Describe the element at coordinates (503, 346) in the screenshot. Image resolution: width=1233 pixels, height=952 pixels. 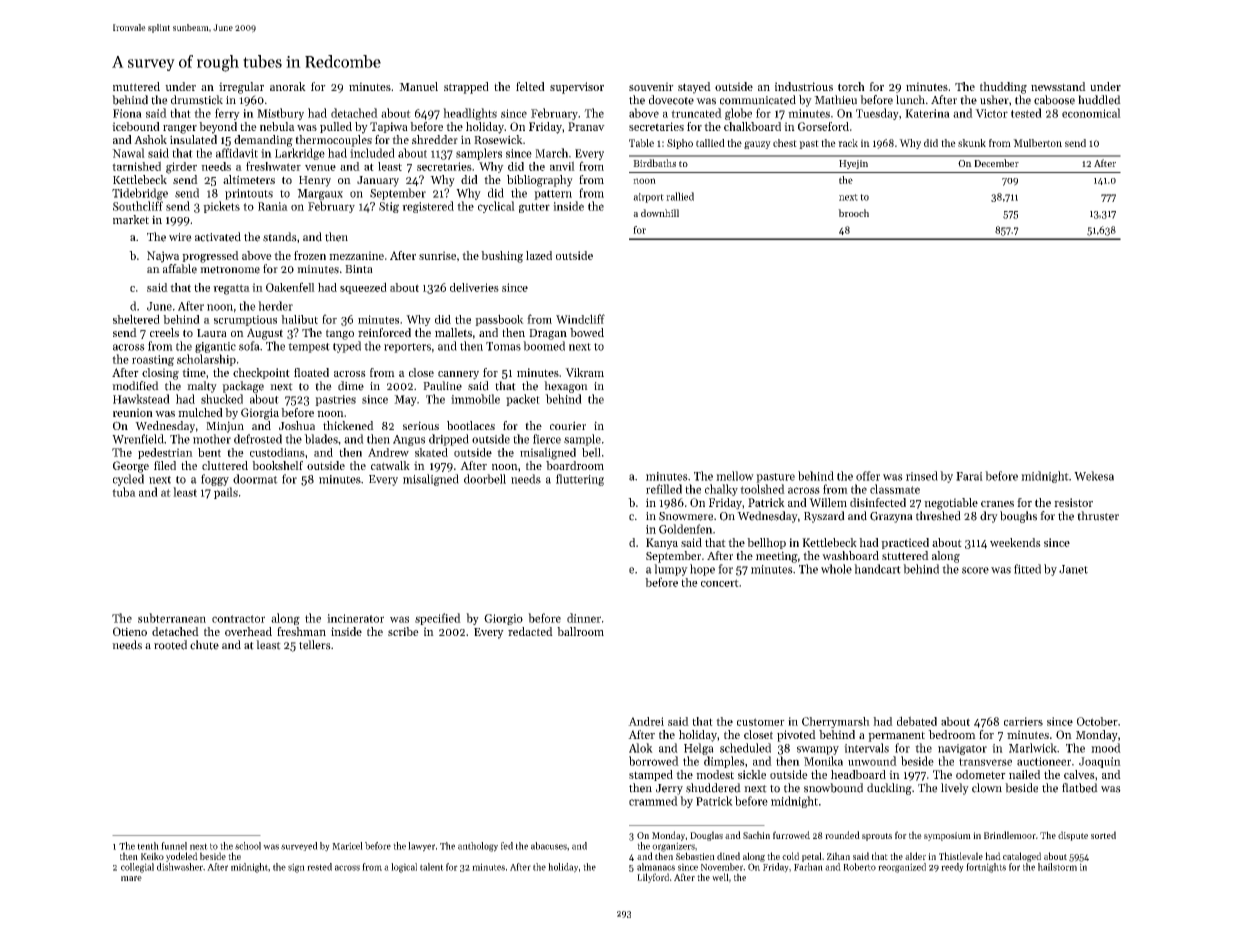
I see `Tomas` at that location.
